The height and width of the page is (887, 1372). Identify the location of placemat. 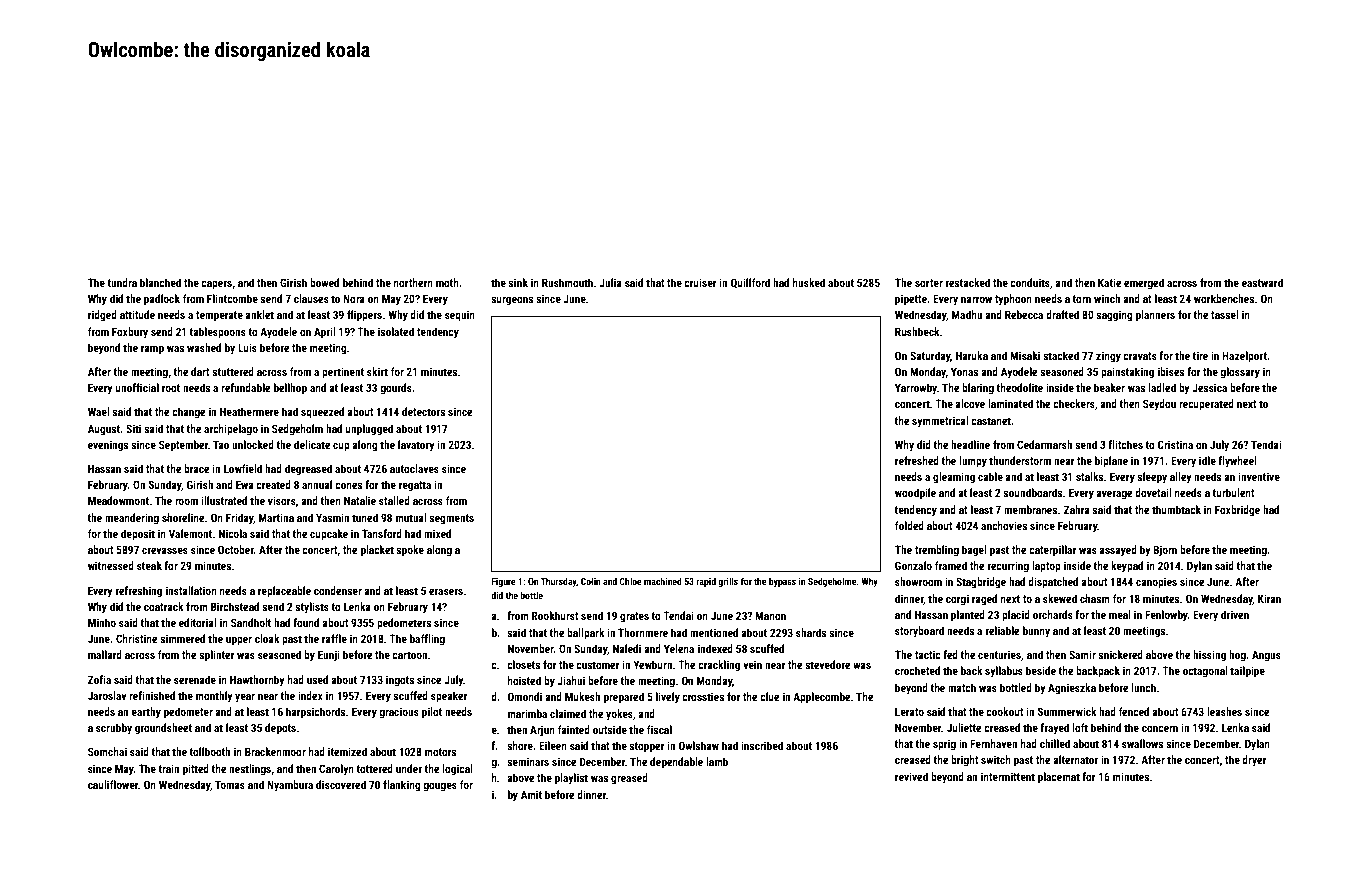
(1059, 778).
